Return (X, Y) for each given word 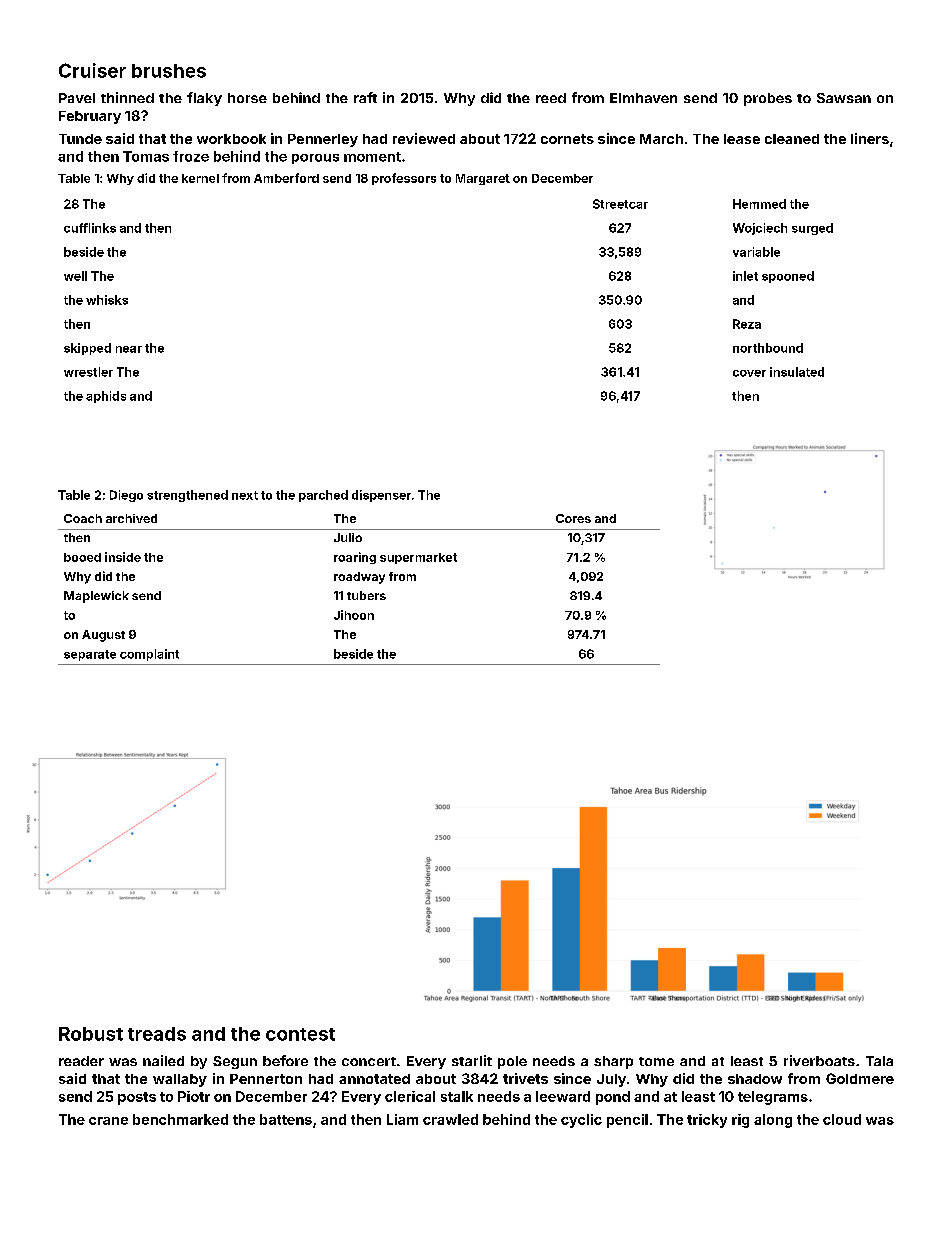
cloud (842, 1119)
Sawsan (844, 98)
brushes (169, 71)
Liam (402, 1119)
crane (108, 1121)
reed (551, 98)
